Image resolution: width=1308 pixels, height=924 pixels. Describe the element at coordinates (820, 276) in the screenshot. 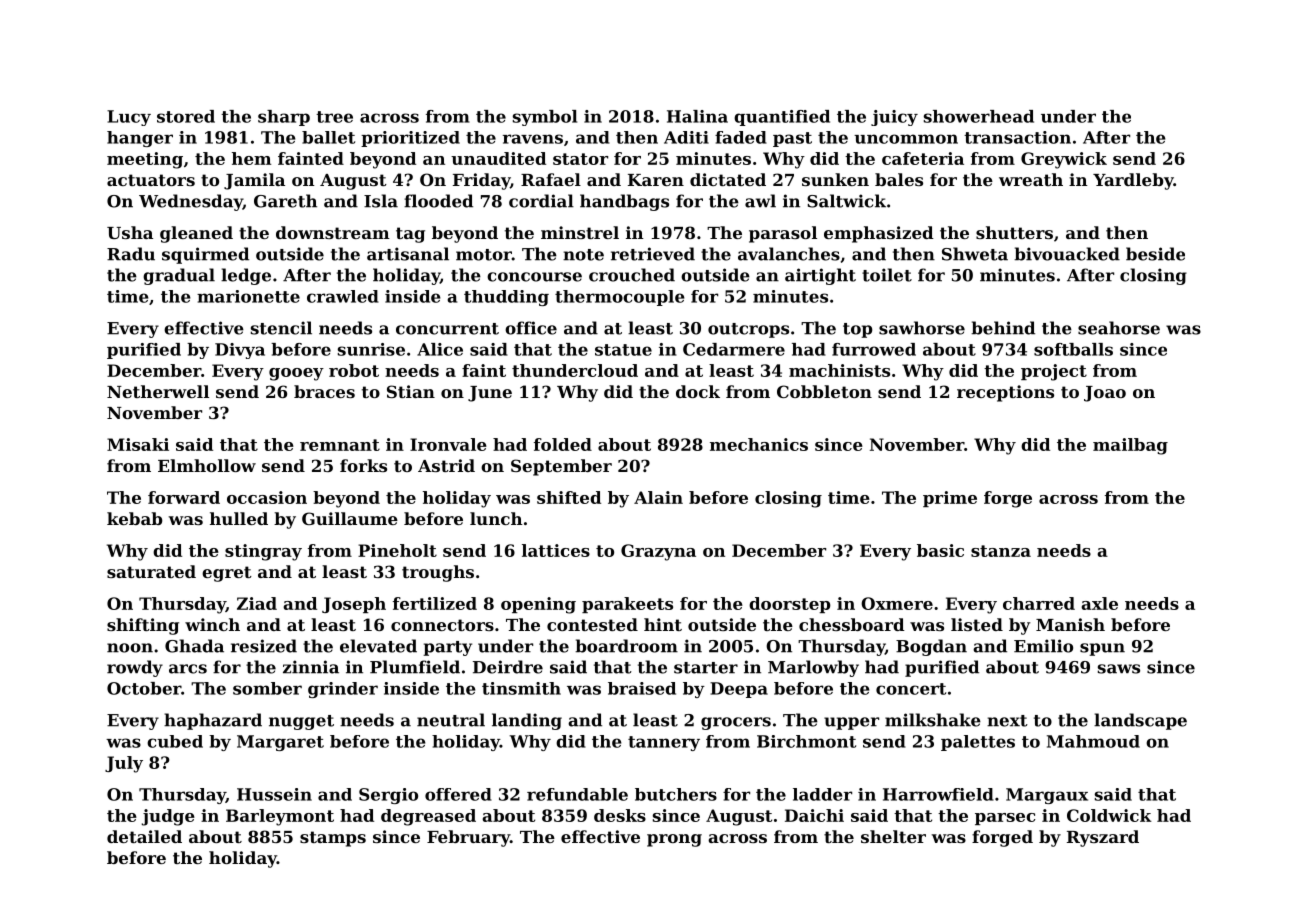

I see `airtight` at that location.
